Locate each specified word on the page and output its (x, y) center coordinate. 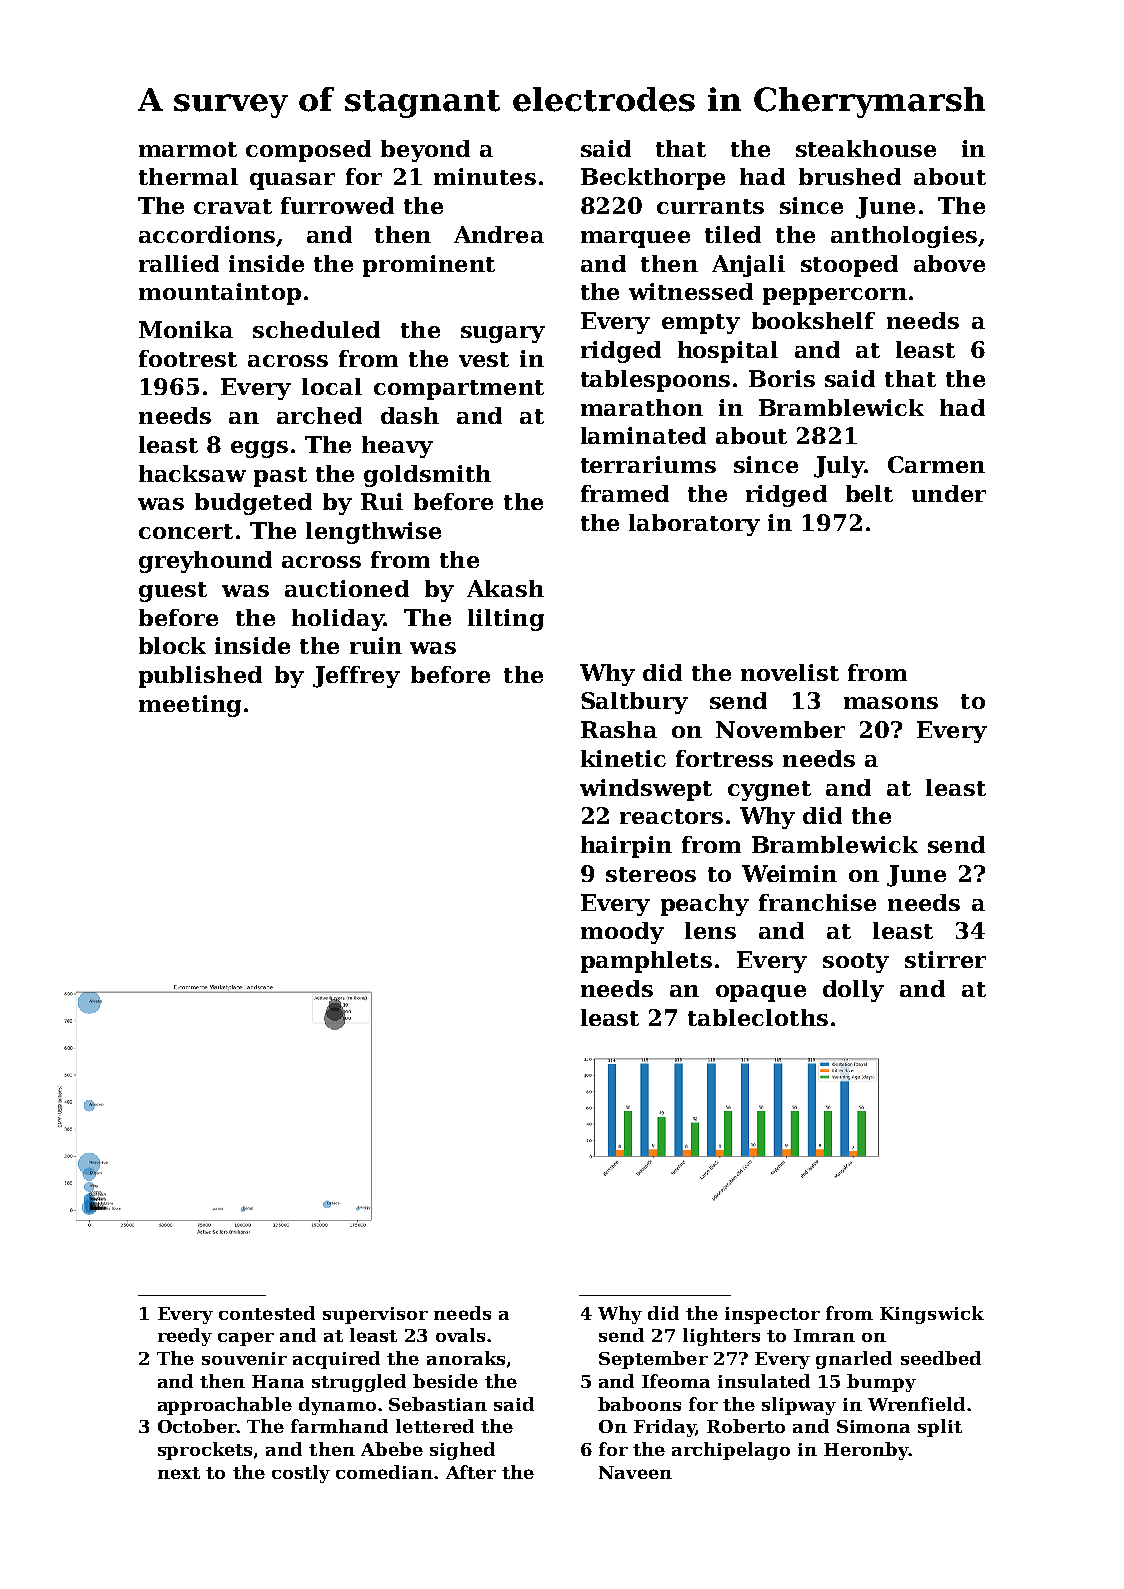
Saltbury (634, 703)
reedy (185, 1337)
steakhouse (866, 148)
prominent (429, 266)
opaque (761, 993)
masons (891, 703)
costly (301, 1474)
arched (319, 415)
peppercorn (835, 296)
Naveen (635, 1472)
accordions (207, 234)
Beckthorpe (653, 179)
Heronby (866, 1451)
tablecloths (758, 1017)
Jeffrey (356, 677)
